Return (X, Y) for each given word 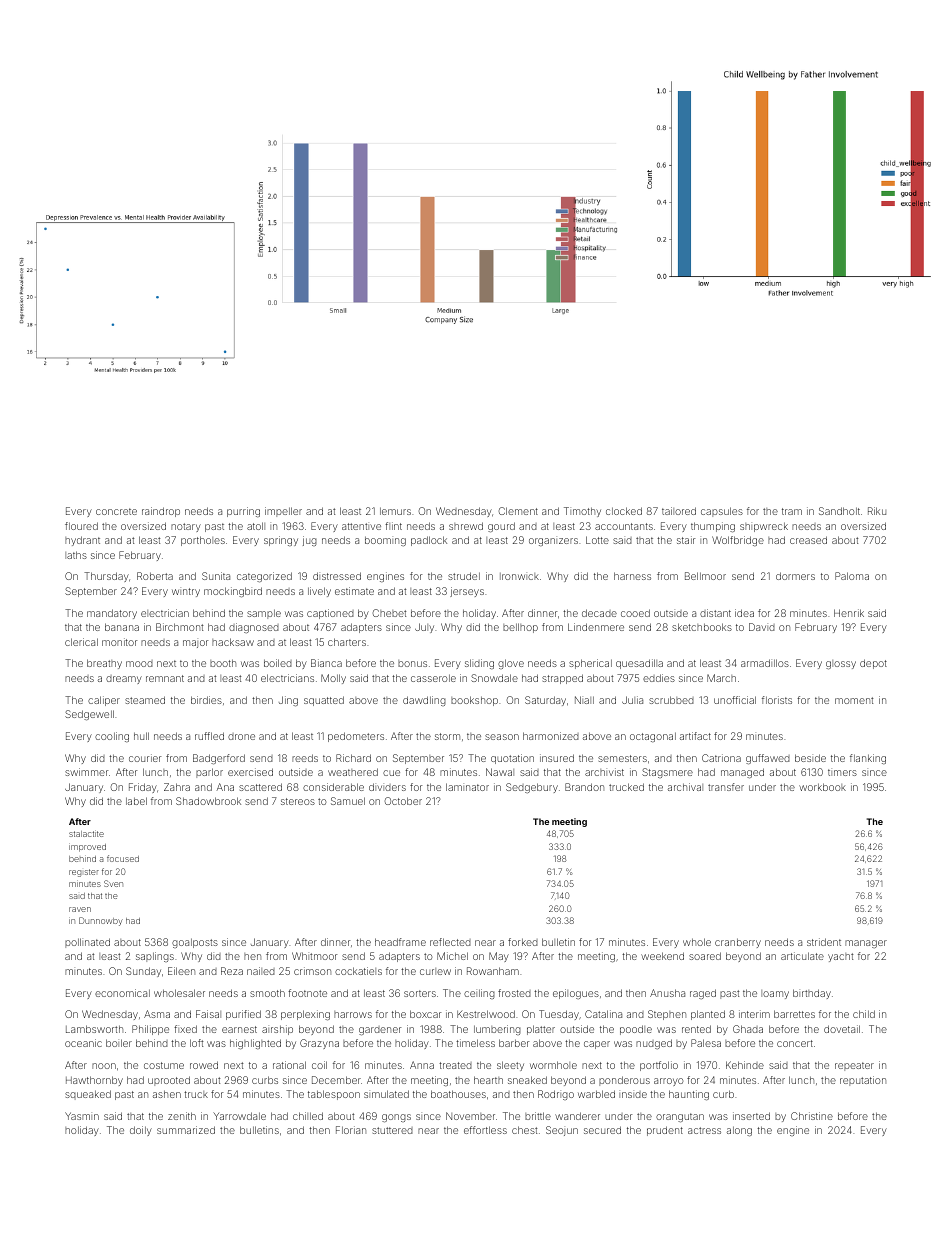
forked (523, 942)
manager (866, 944)
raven (80, 909)
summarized (186, 1130)
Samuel (348, 801)
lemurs (395, 511)
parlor (209, 773)
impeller (283, 512)
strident (824, 942)
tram (792, 511)
